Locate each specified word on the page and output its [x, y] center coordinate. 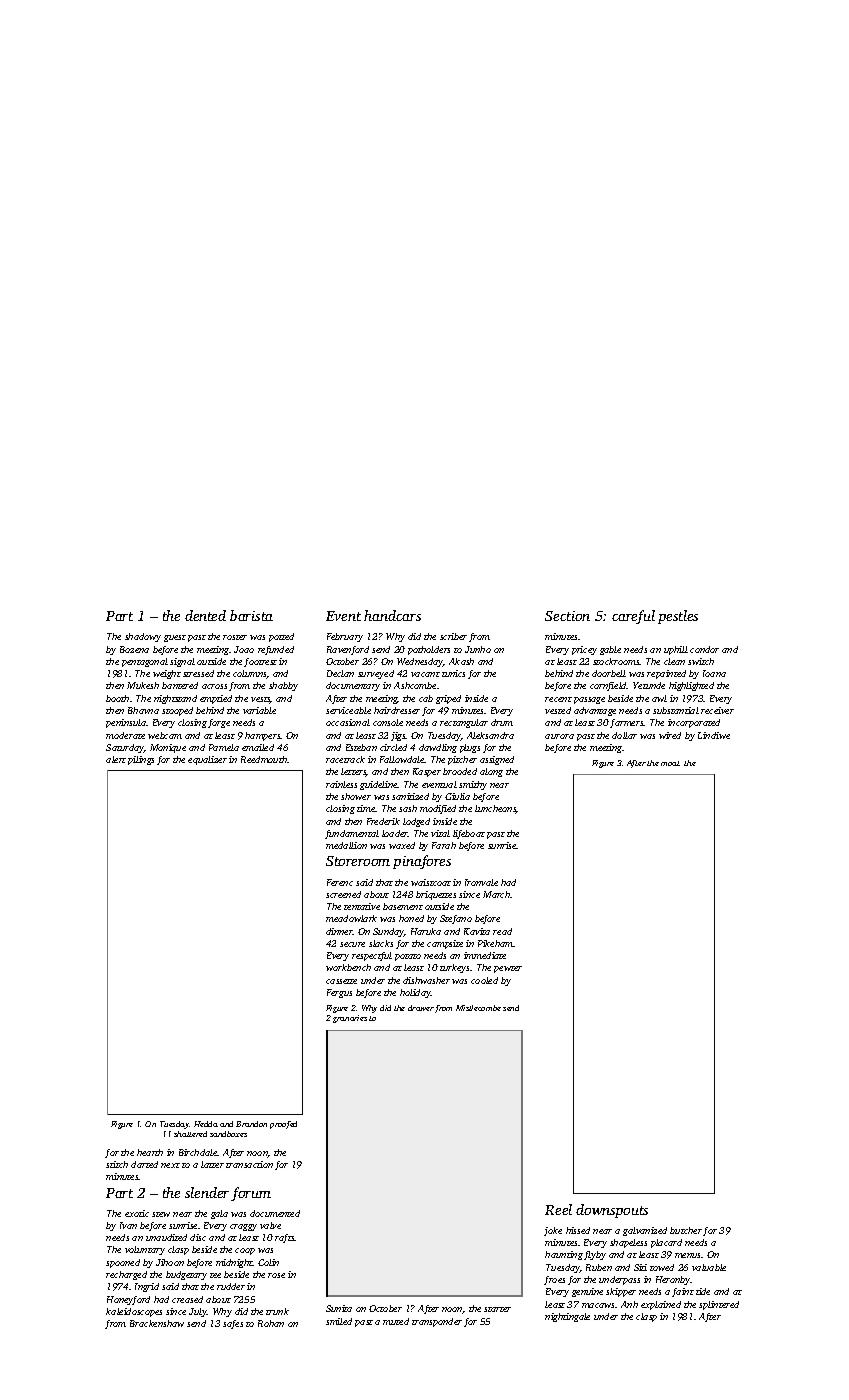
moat [670, 763]
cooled [484, 980]
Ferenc [340, 882]
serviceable [348, 710]
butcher [686, 1230]
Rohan [271, 1323]
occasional [348, 722]
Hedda [206, 1124]
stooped [177, 711]
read [502, 931]
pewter [508, 969]
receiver [717, 710]
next [170, 1165]
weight [167, 674]
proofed [283, 1125]
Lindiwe [714, 735]
